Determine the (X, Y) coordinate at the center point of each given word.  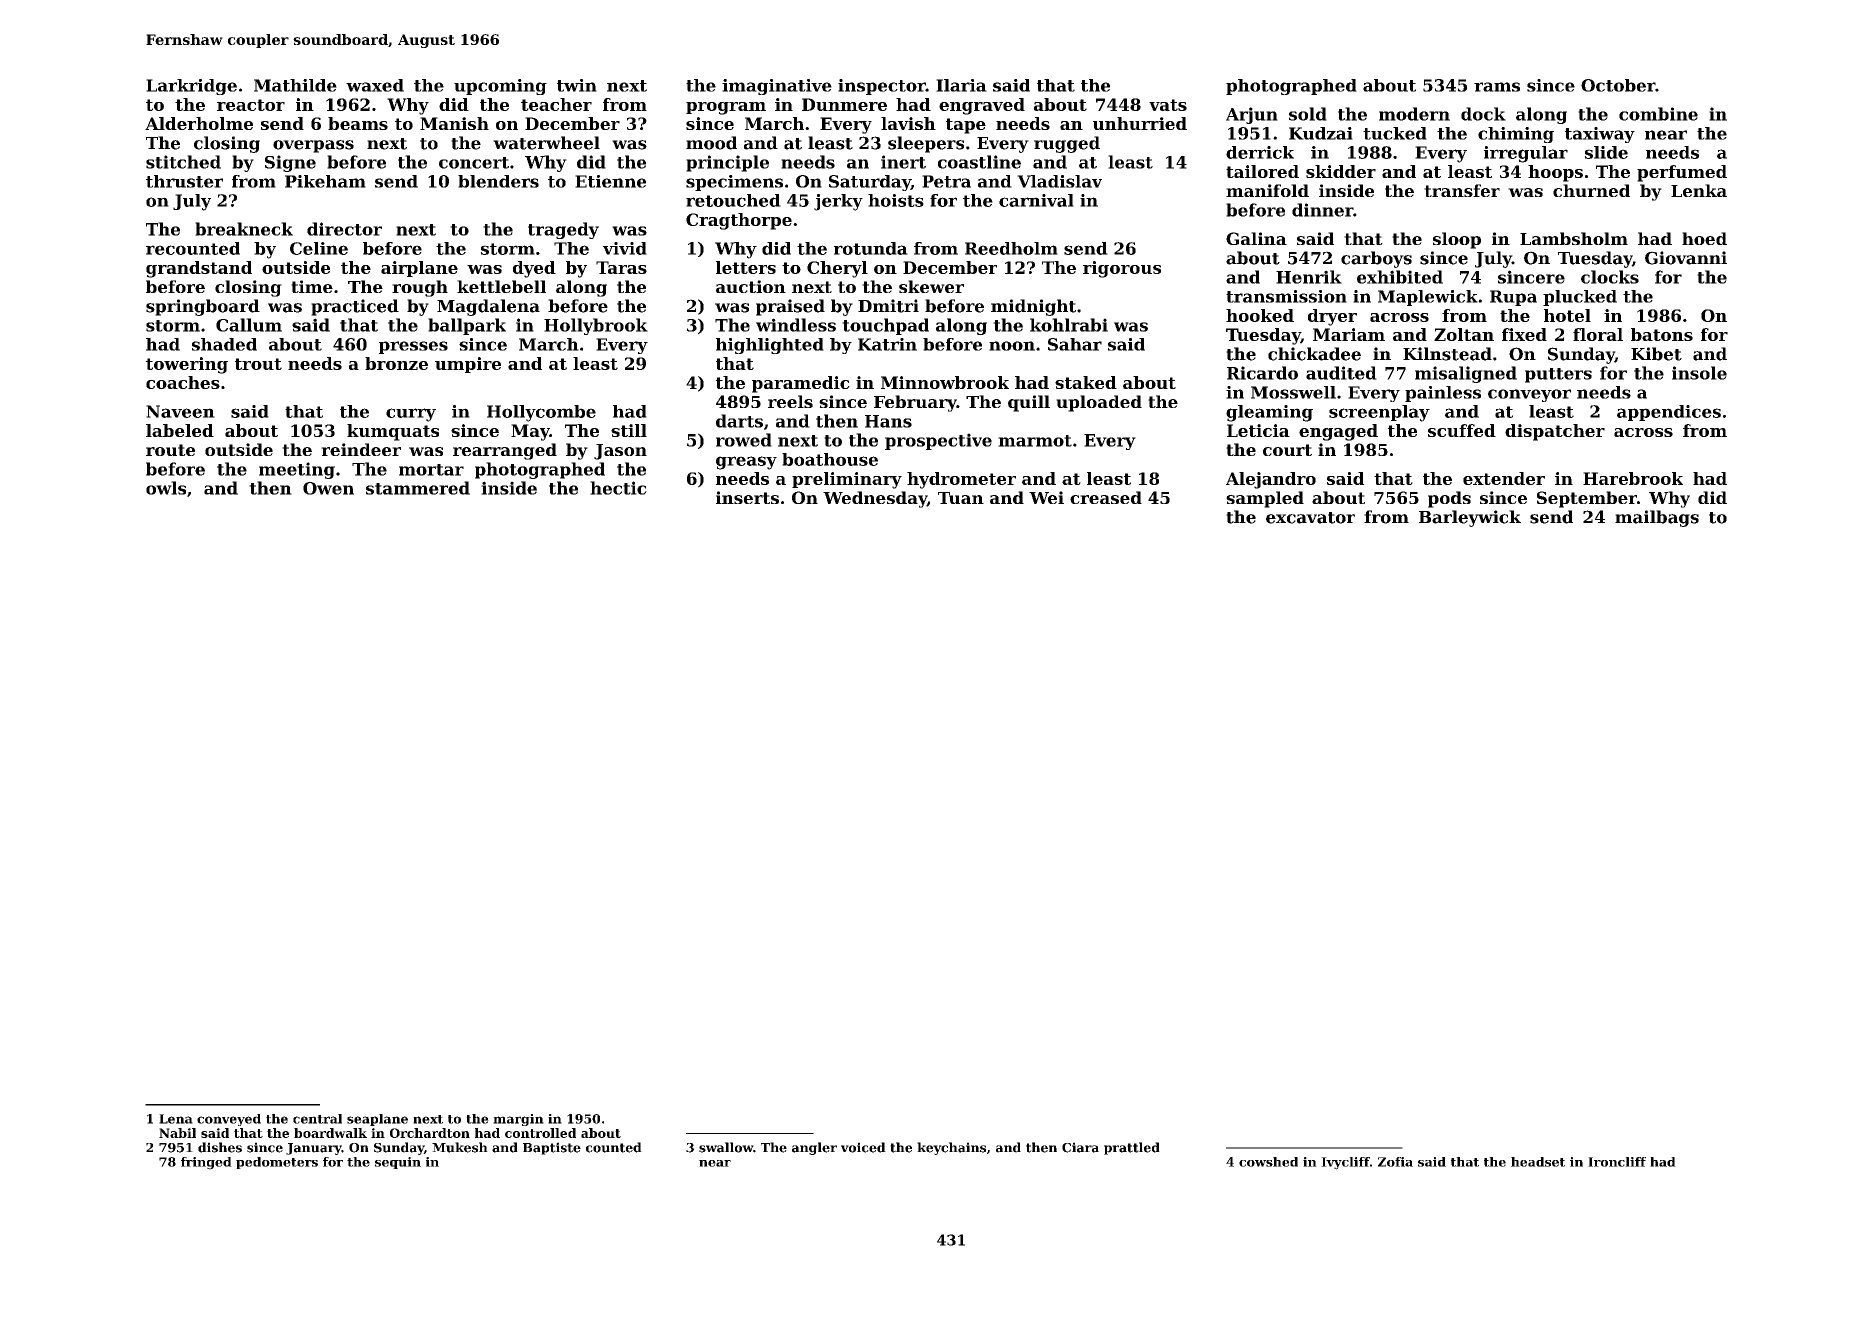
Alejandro (1271, 480)
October (1618, 85)
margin (518, 1120)
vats (1168, 105)
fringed (206, 1163)
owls (166, 488)
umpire (468, 365)
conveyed (229, 1120)
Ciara (1080, 1147)
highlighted (770, 346)
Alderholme (199, 123)
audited (1341, 373)
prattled (1132, 1148)
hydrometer (961, 480)
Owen (328, 488)
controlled (540, 1133)
